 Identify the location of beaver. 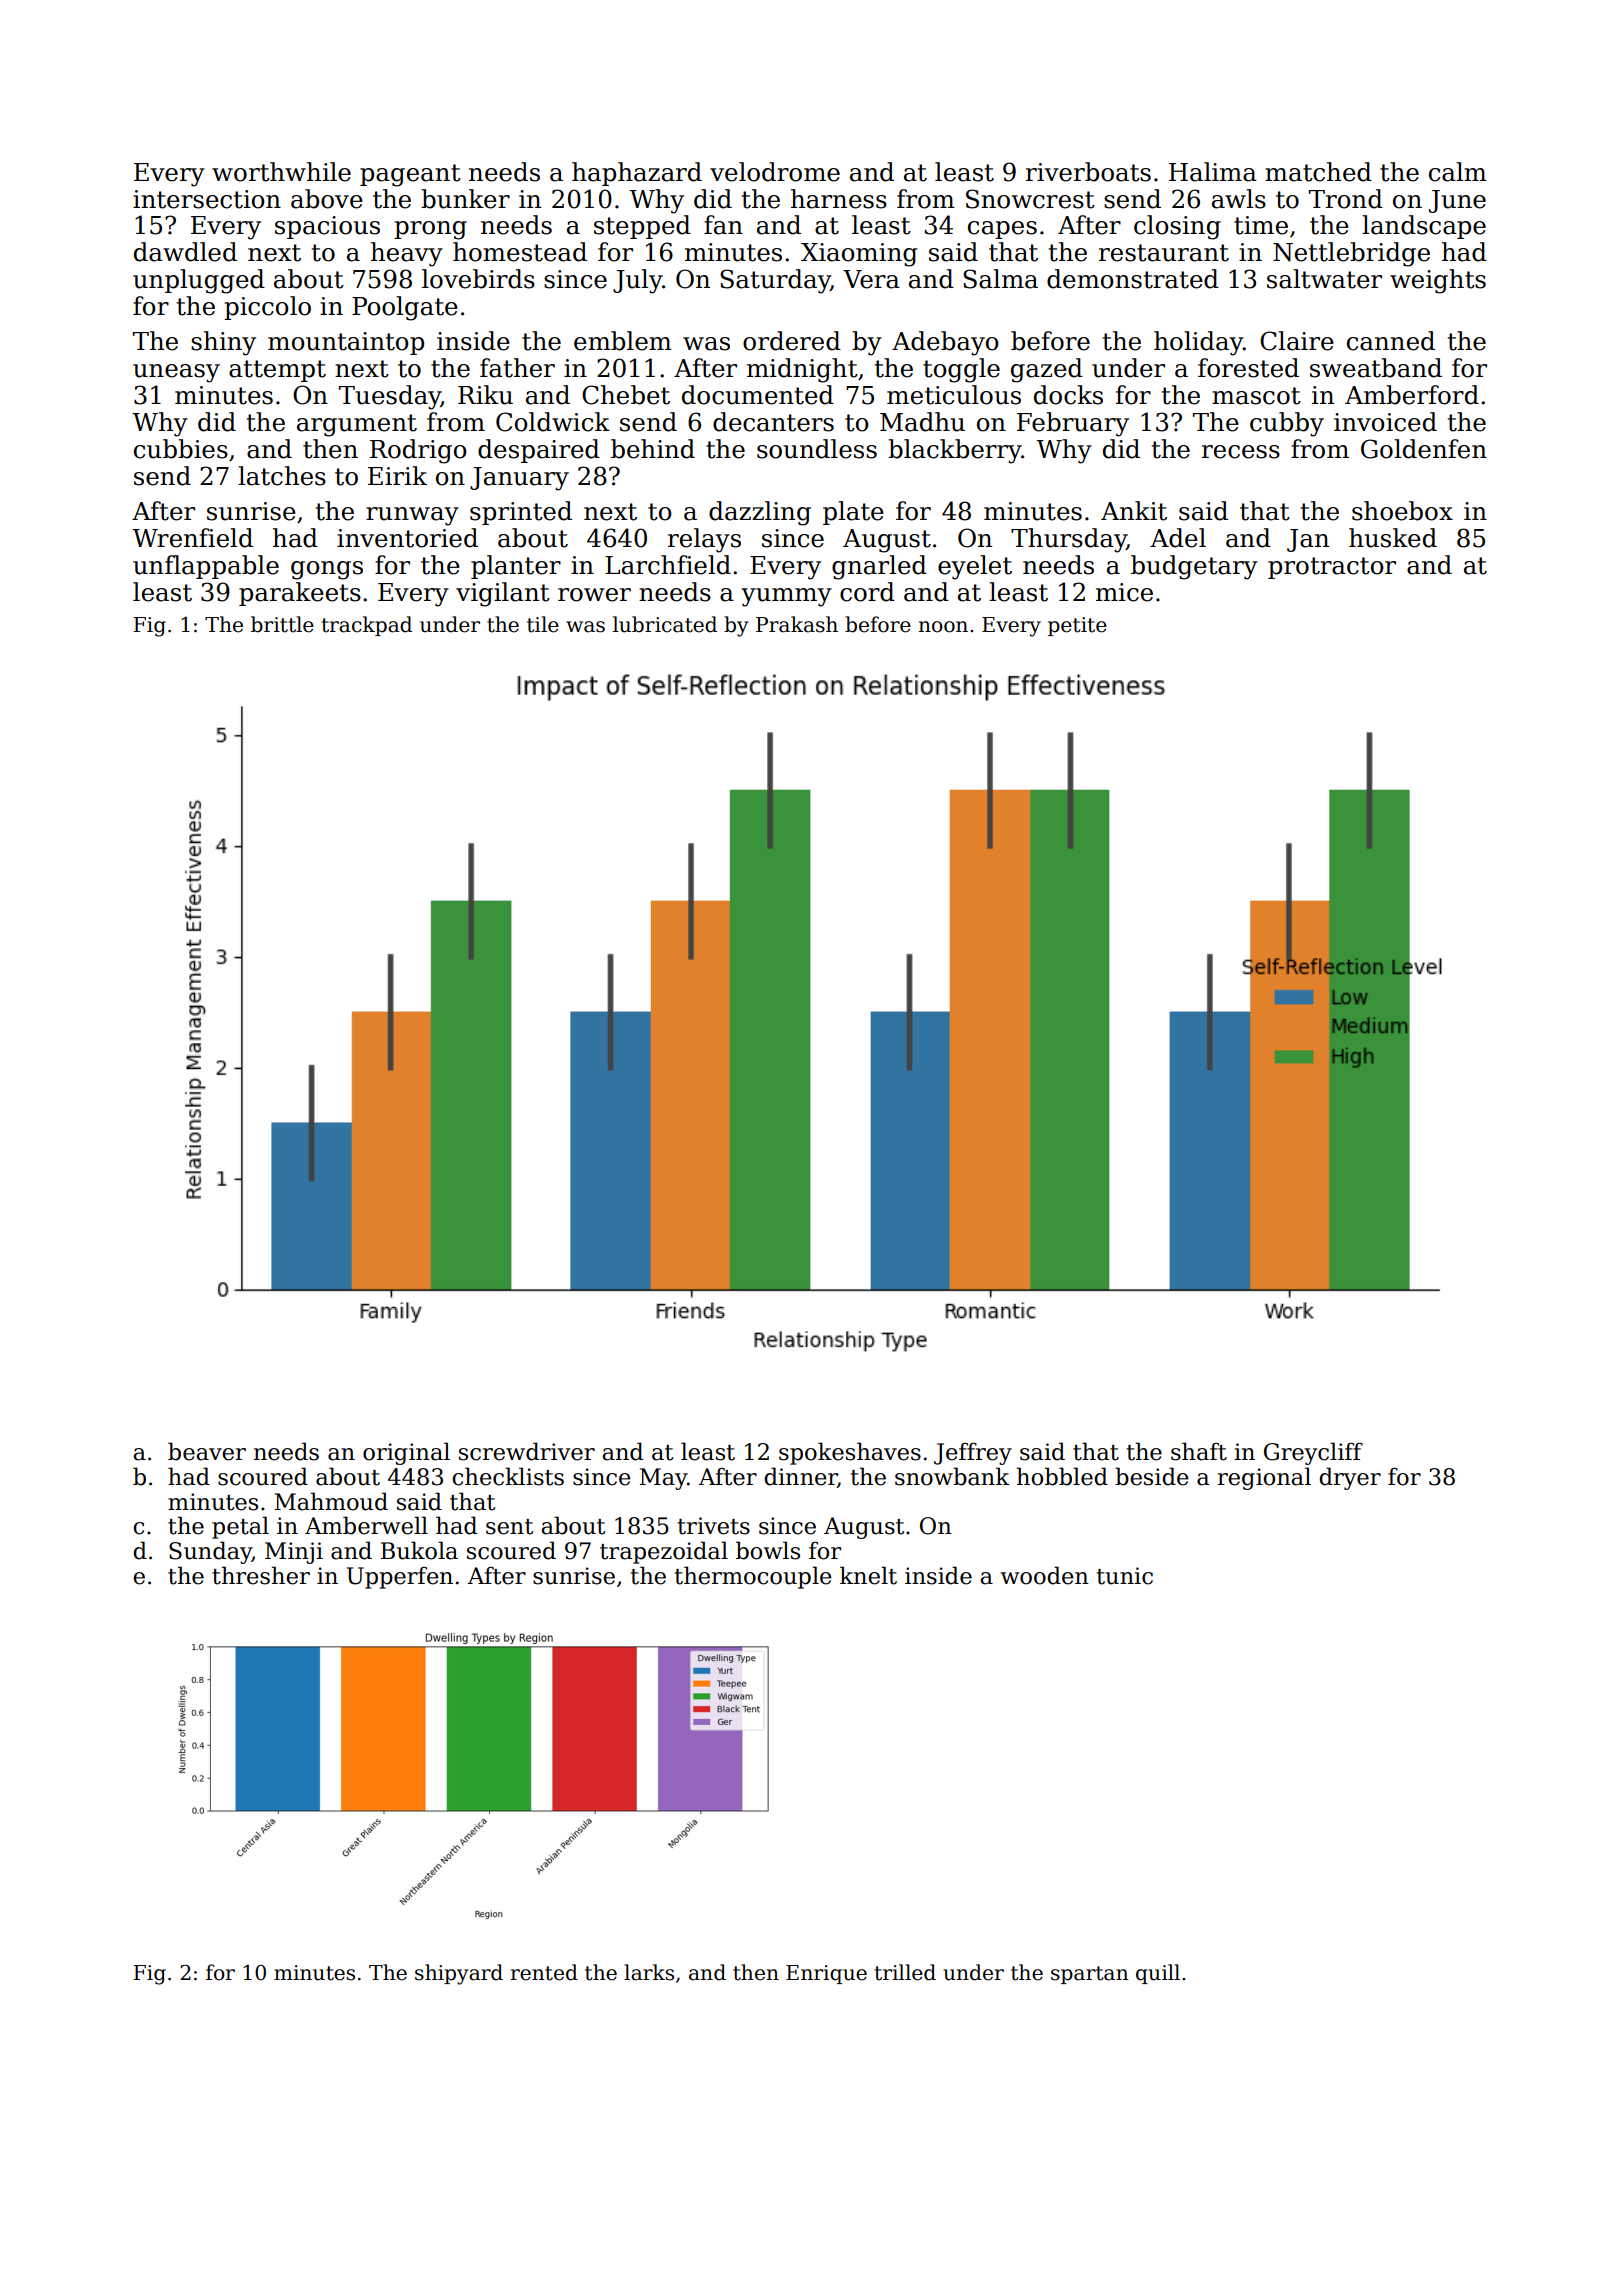
(207, 1451).
